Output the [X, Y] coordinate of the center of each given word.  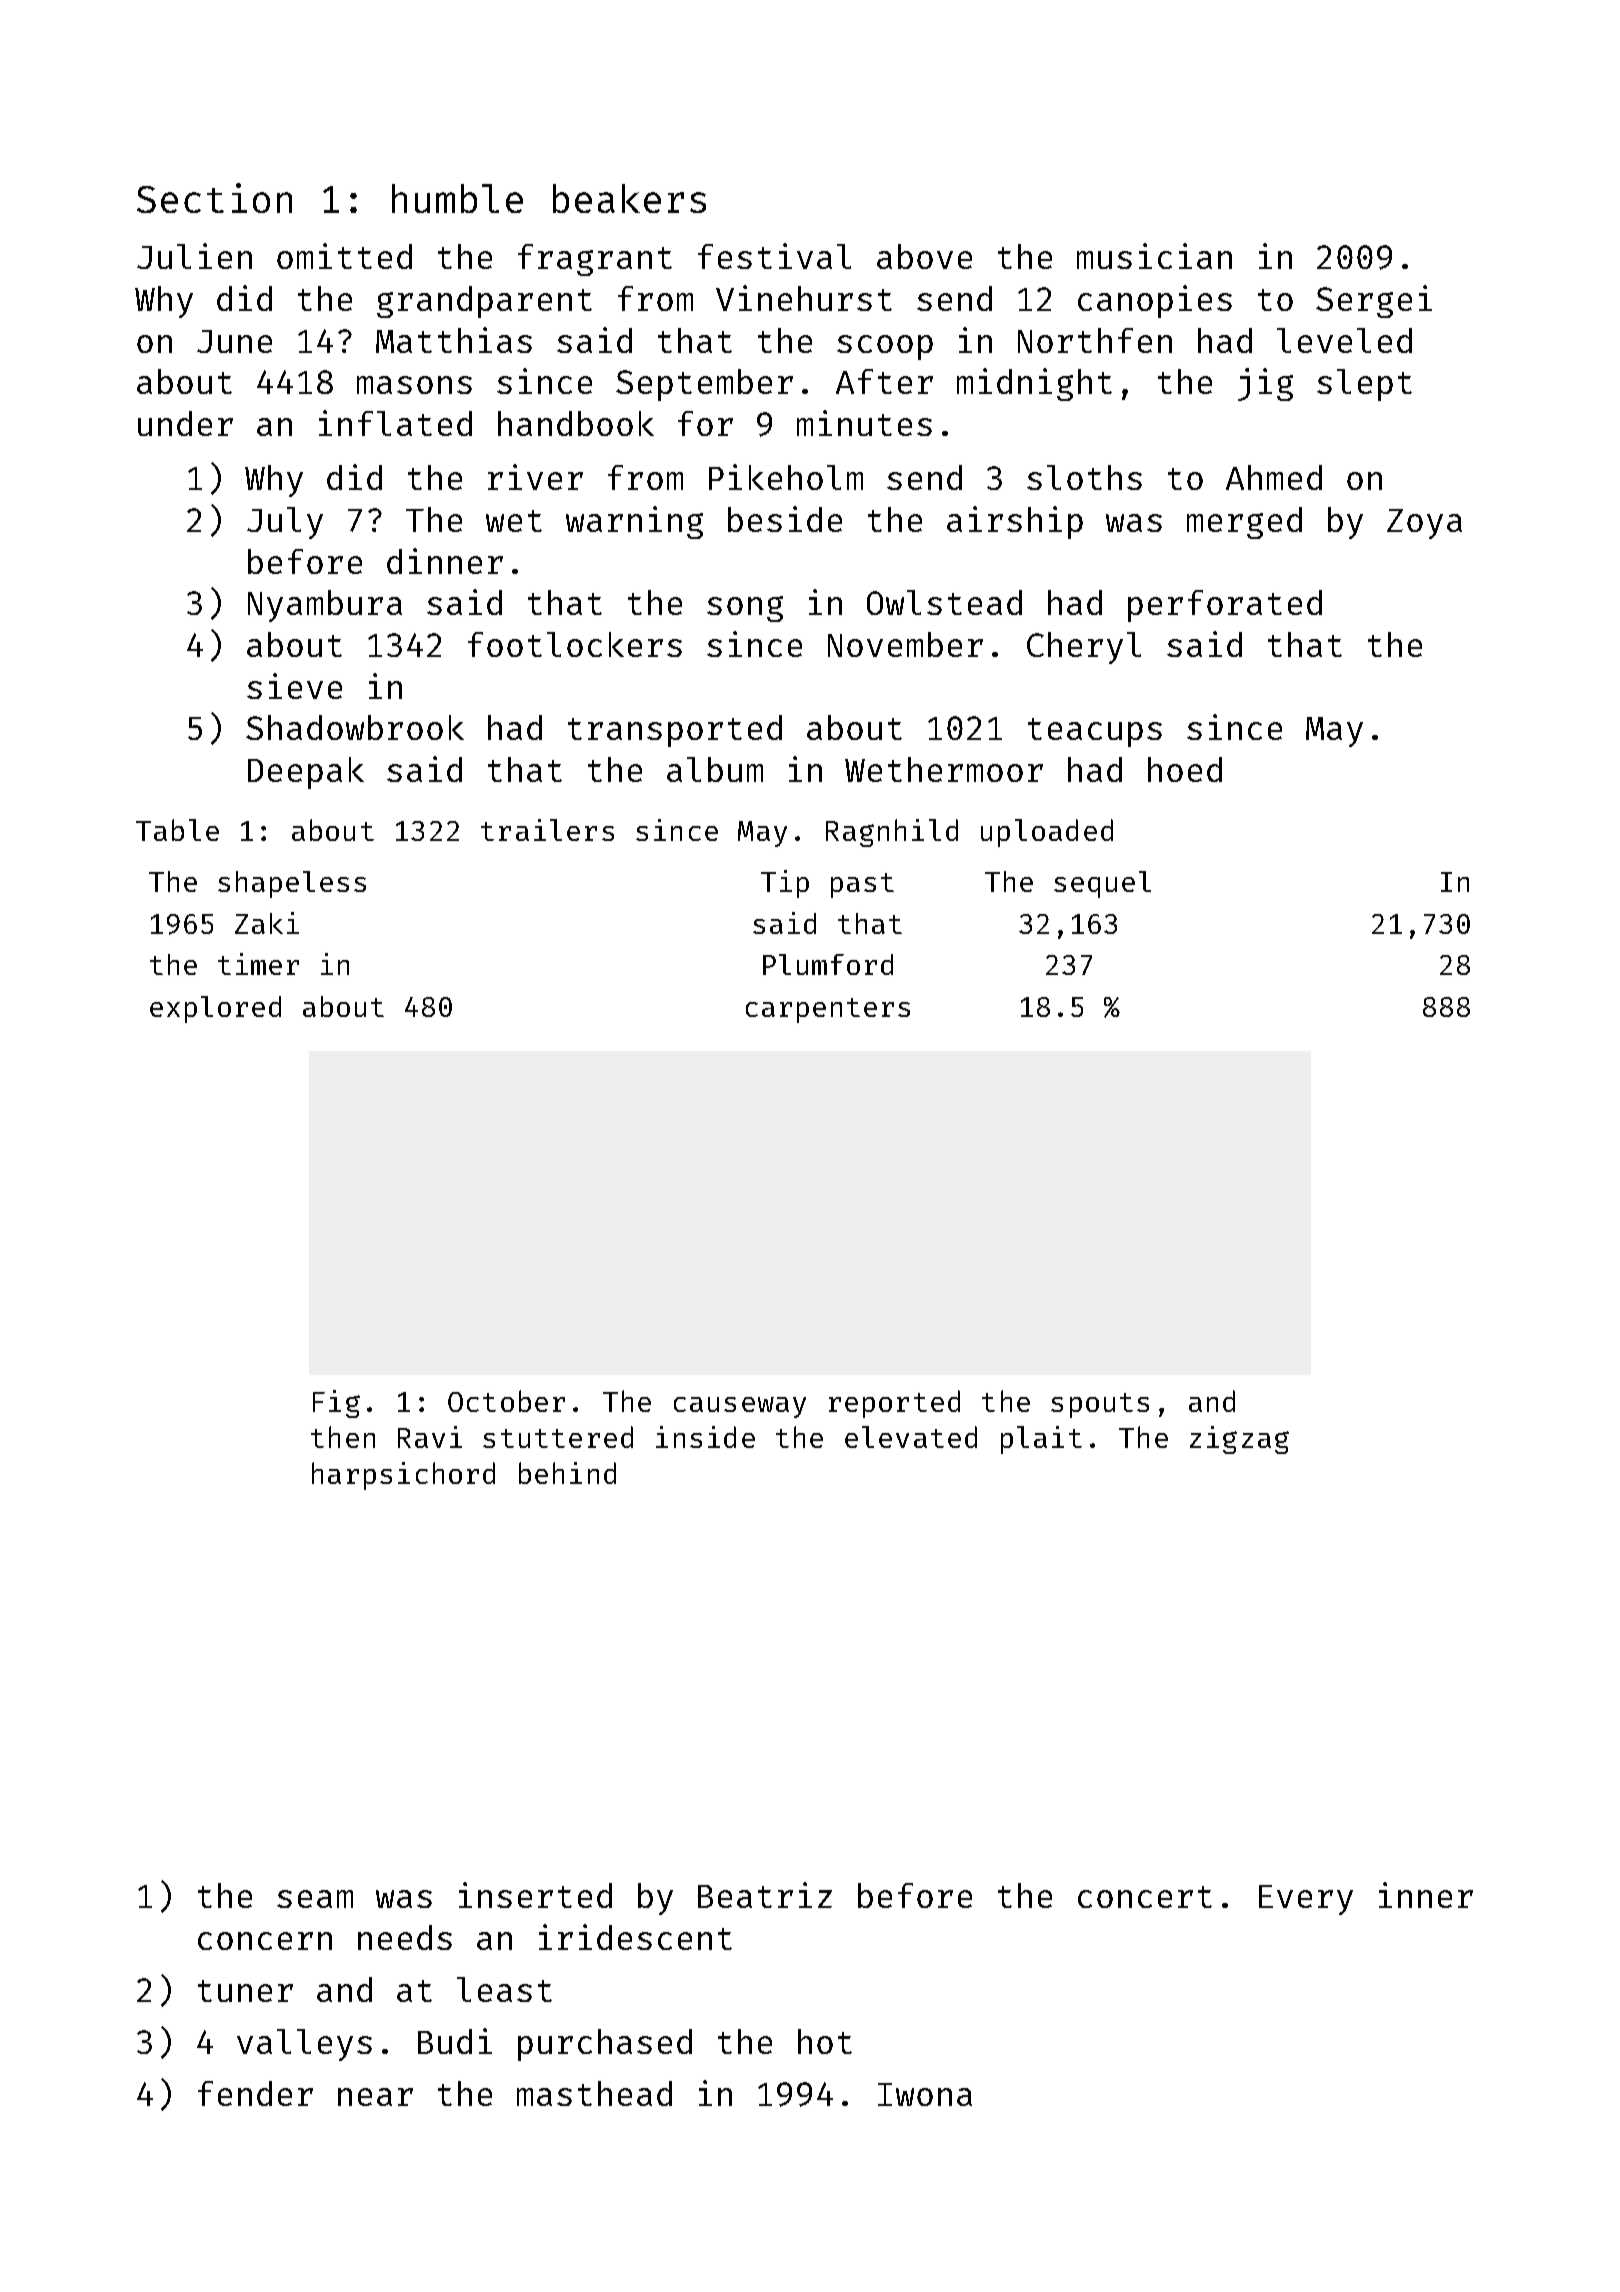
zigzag [1239, 1440]
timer [258, 964]
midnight [1034, 384]
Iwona [925, 2094]
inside [705, 1437]
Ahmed [1274, 477]
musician [1154, 256]
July [285, 523]
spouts [1100, 1405]
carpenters [828, 1010]
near [375, 2097]
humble [457, 198]
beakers [629, 198]
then [343, 1437]
